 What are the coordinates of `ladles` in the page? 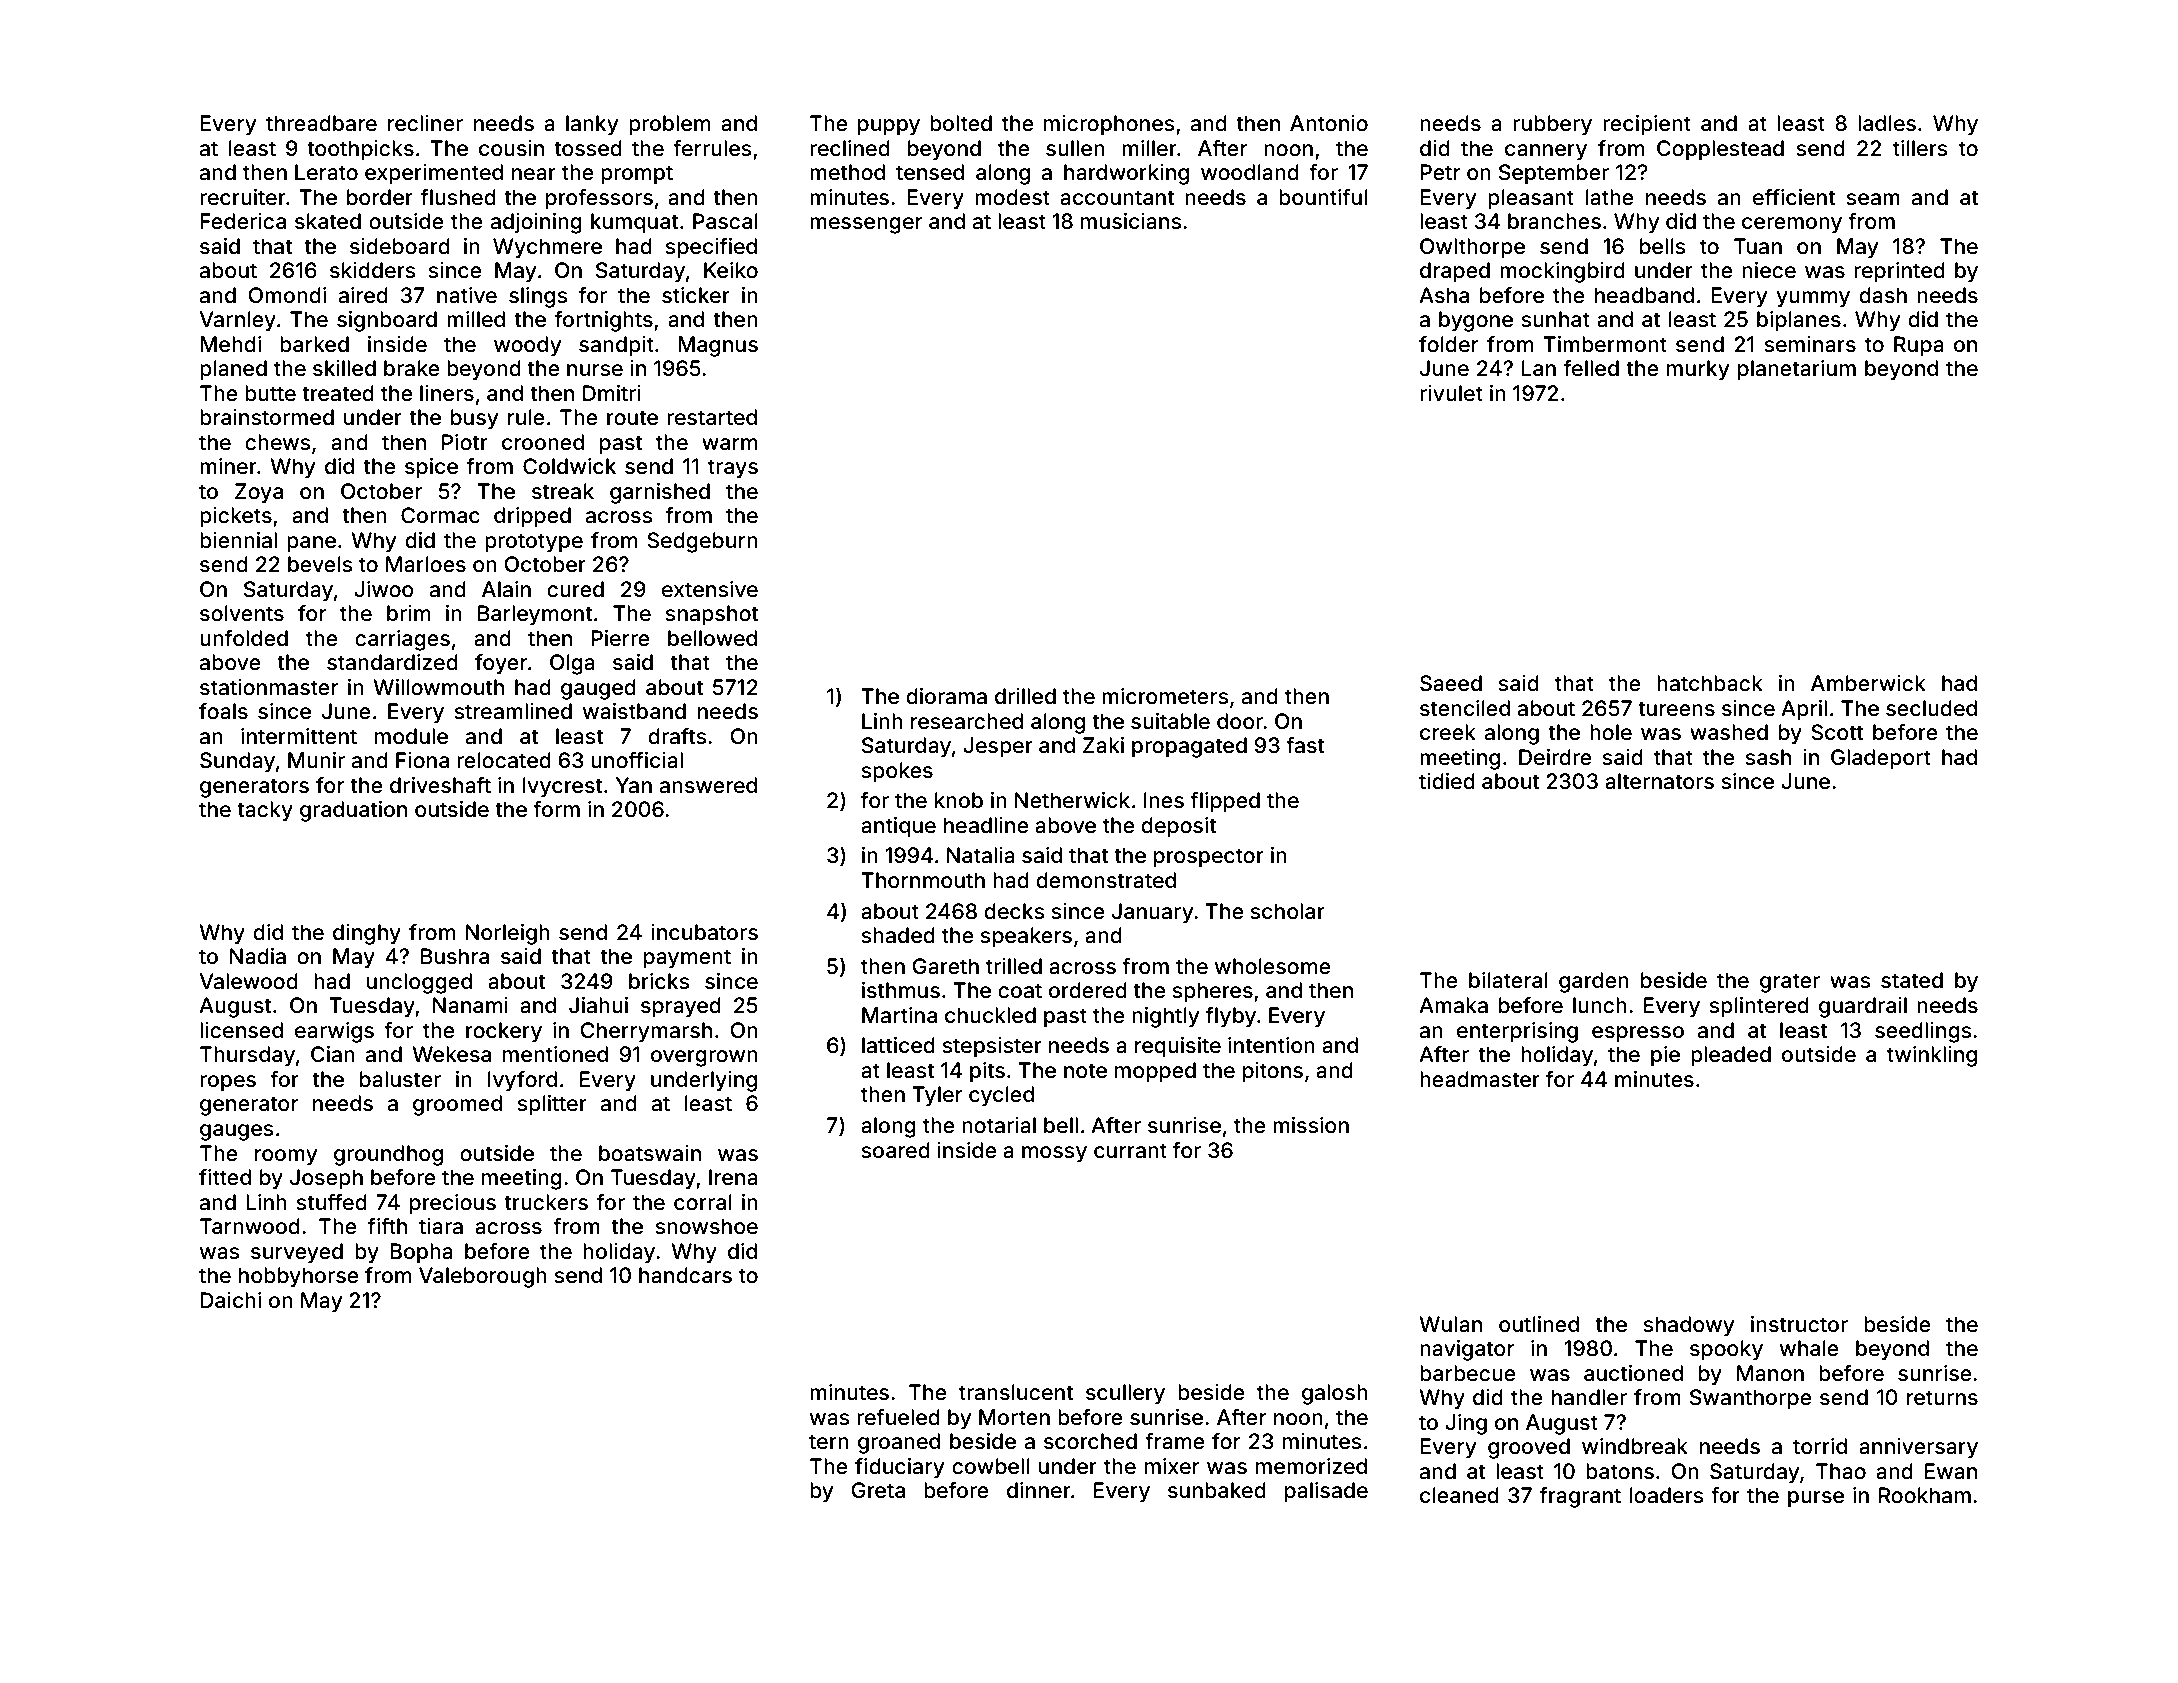 It's located at (1887, 123).
